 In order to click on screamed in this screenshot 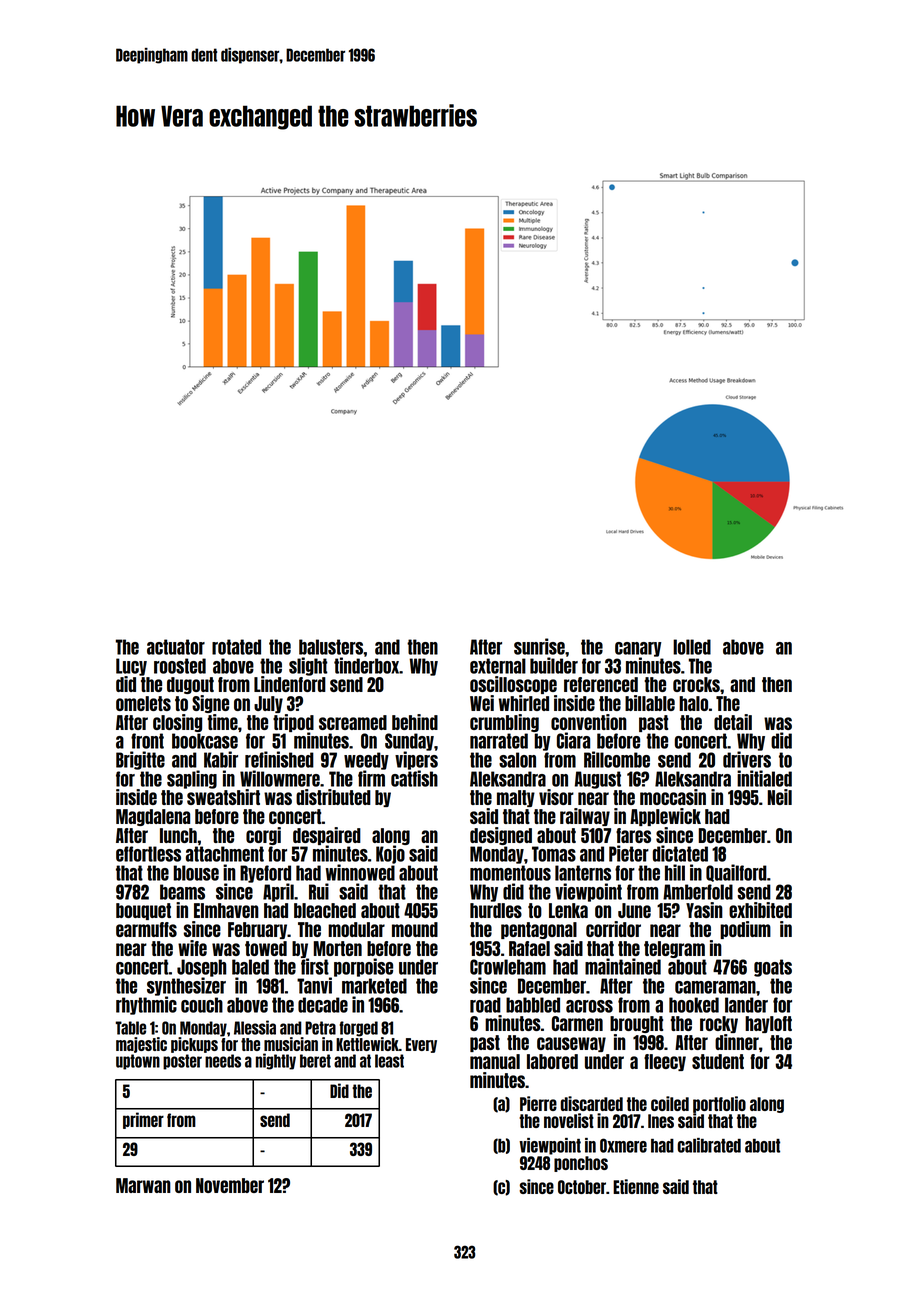, I will do `click(353, 722)`.
